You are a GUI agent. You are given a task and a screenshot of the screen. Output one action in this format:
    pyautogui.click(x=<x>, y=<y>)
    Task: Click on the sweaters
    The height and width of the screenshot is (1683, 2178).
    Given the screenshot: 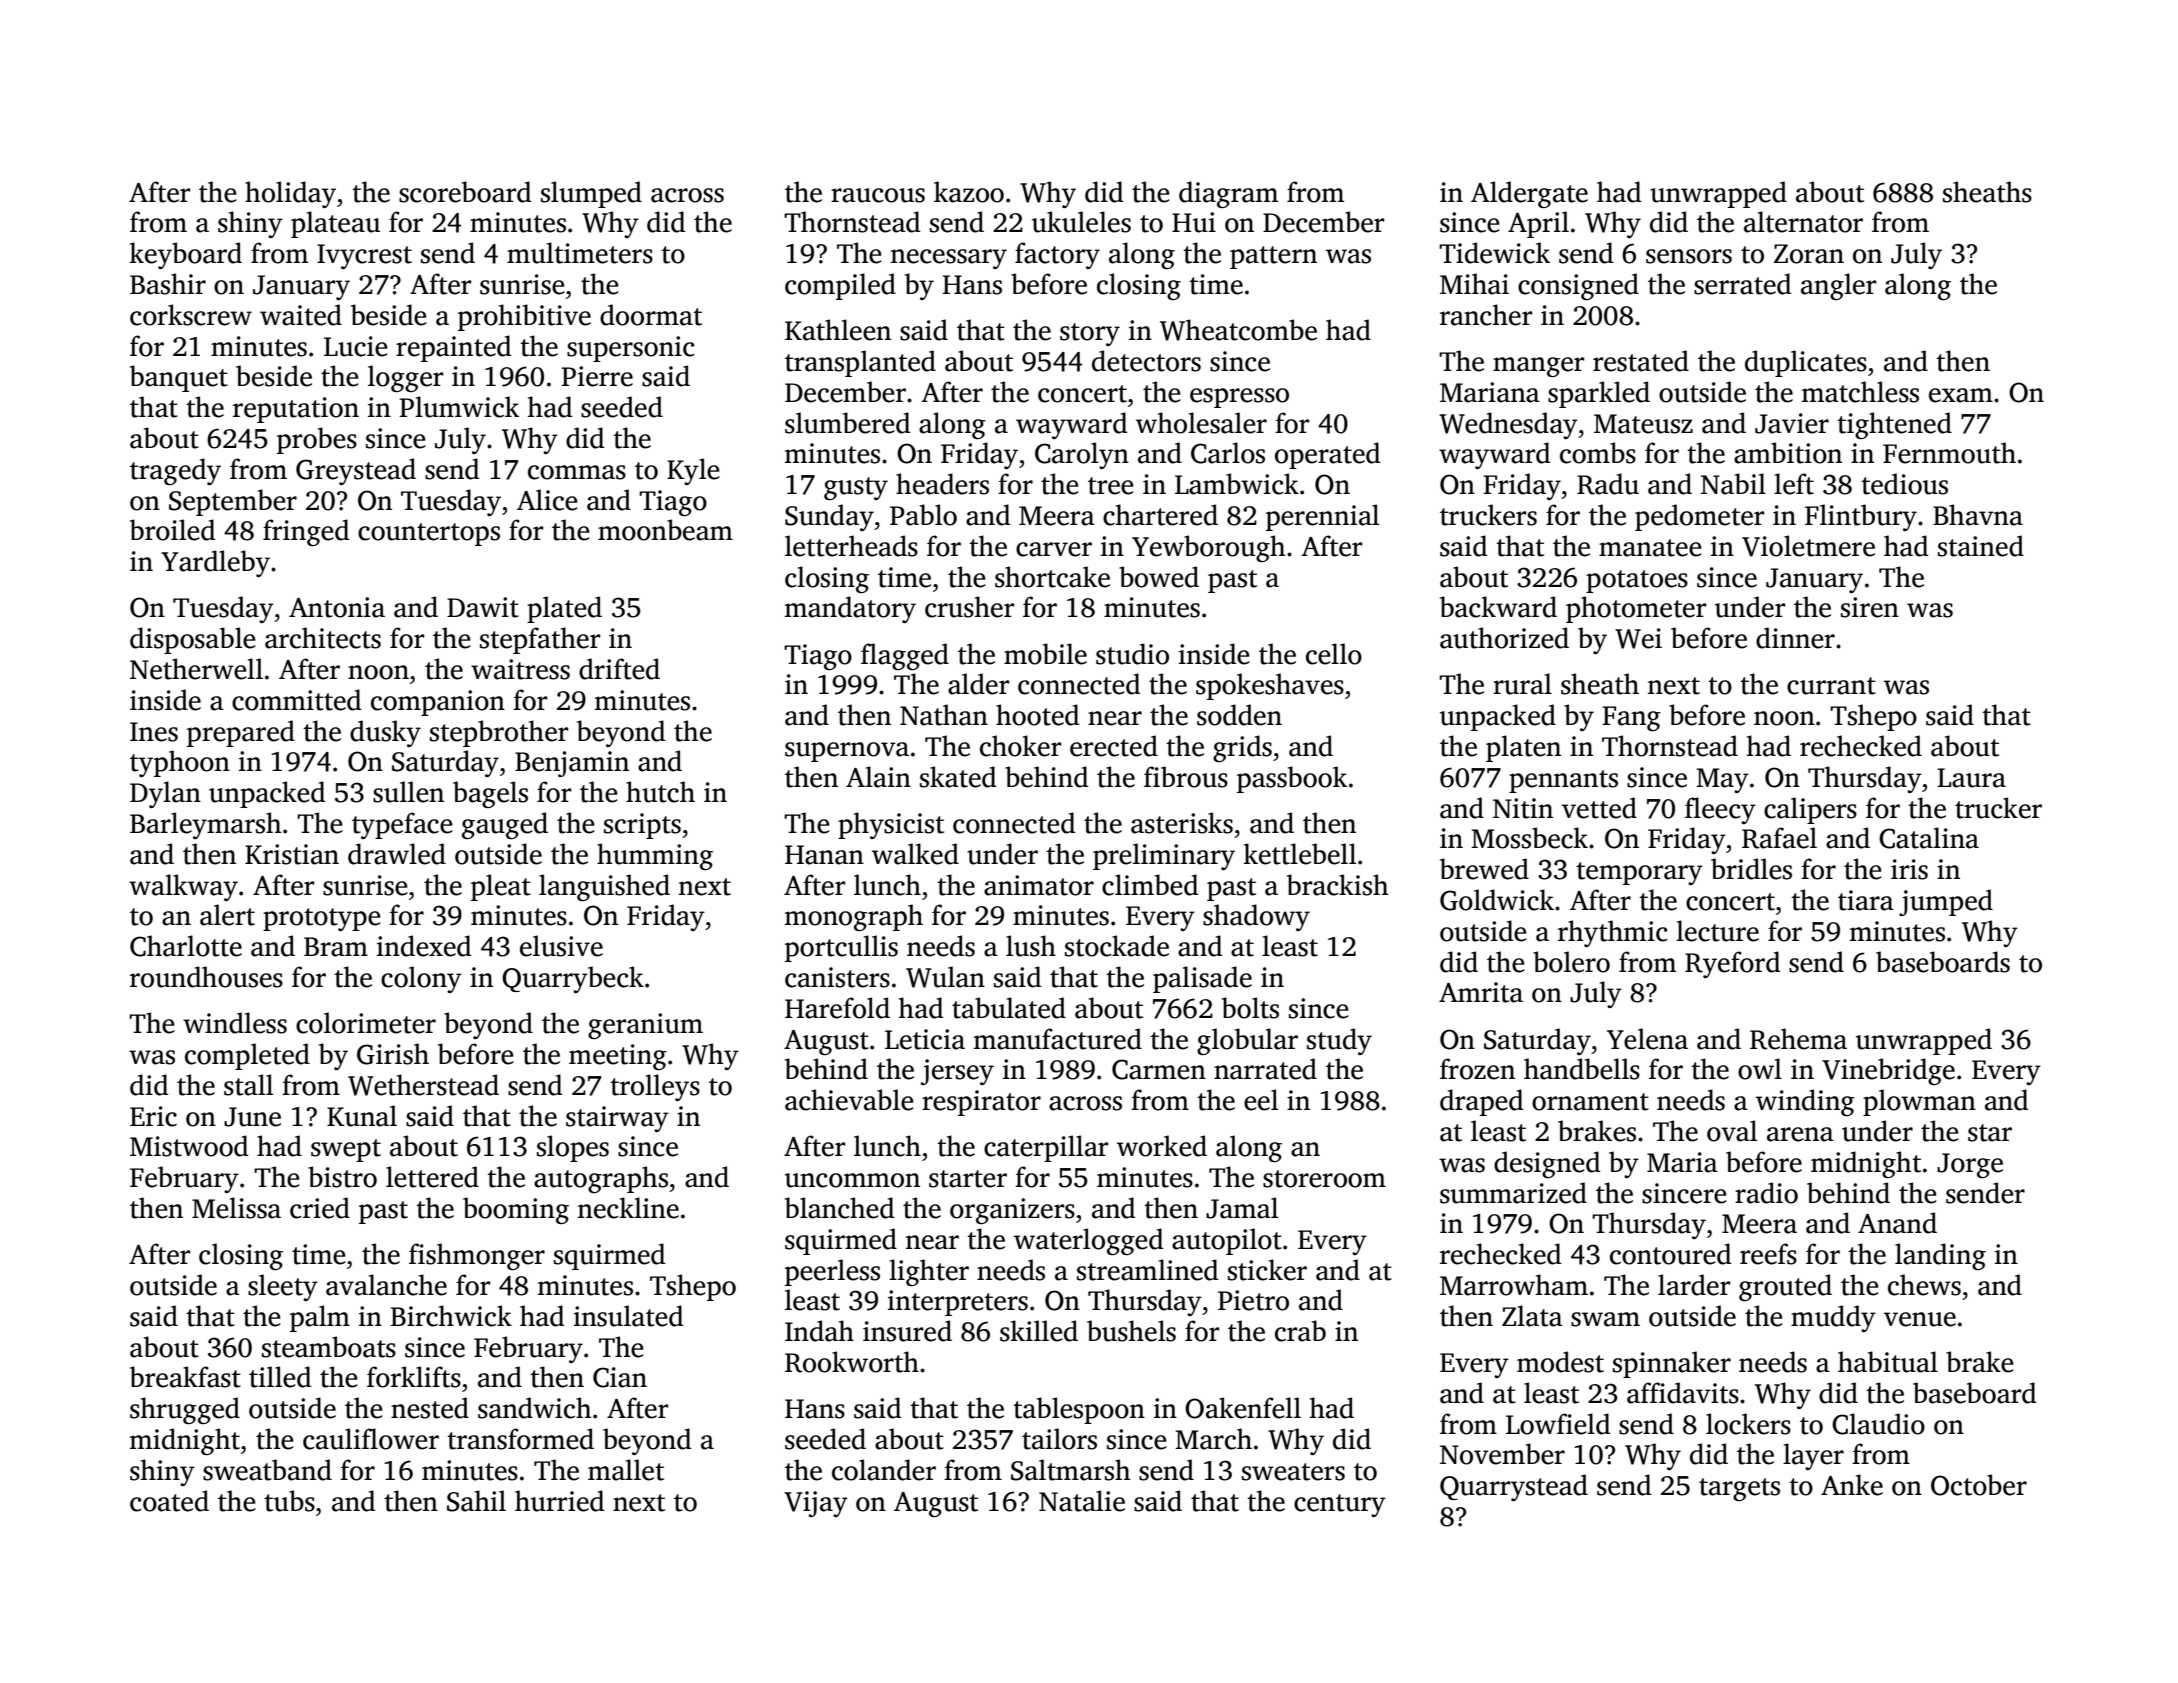 What is the action you would take?
    pyautogui.click(x=1293, y=1472)
